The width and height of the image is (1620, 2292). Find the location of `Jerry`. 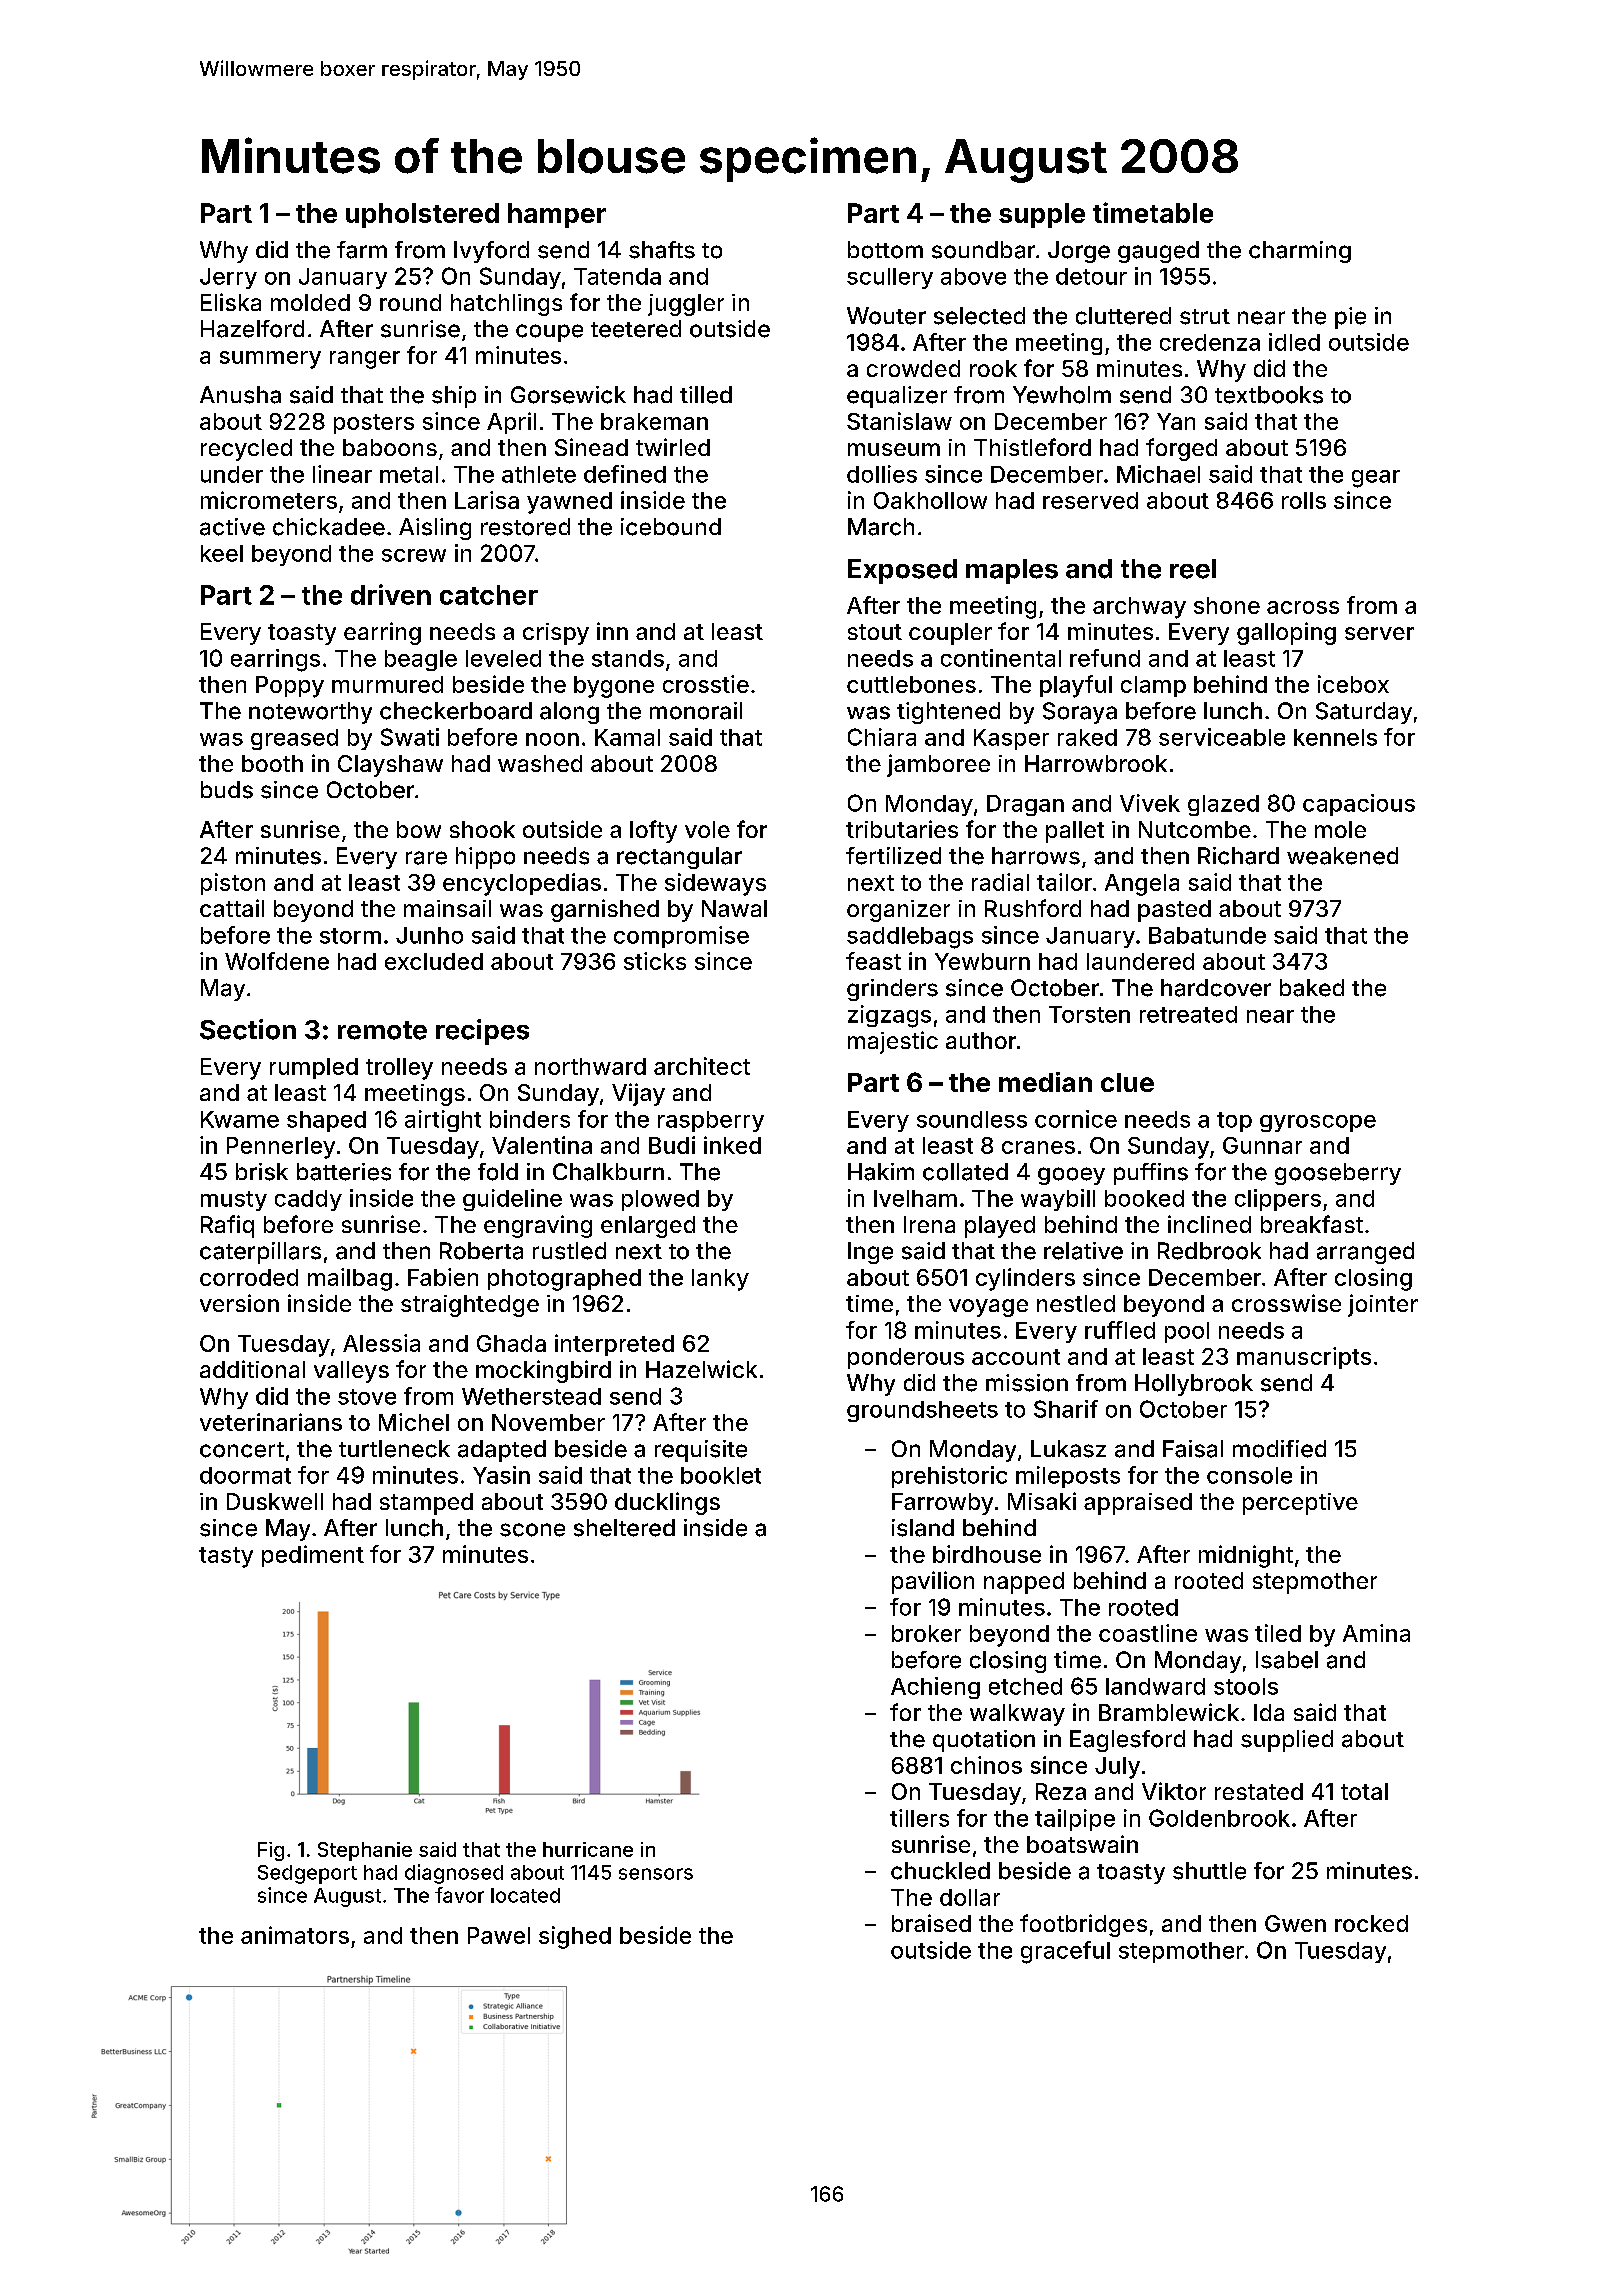

Jerry is located at coordinates (228, 278).
